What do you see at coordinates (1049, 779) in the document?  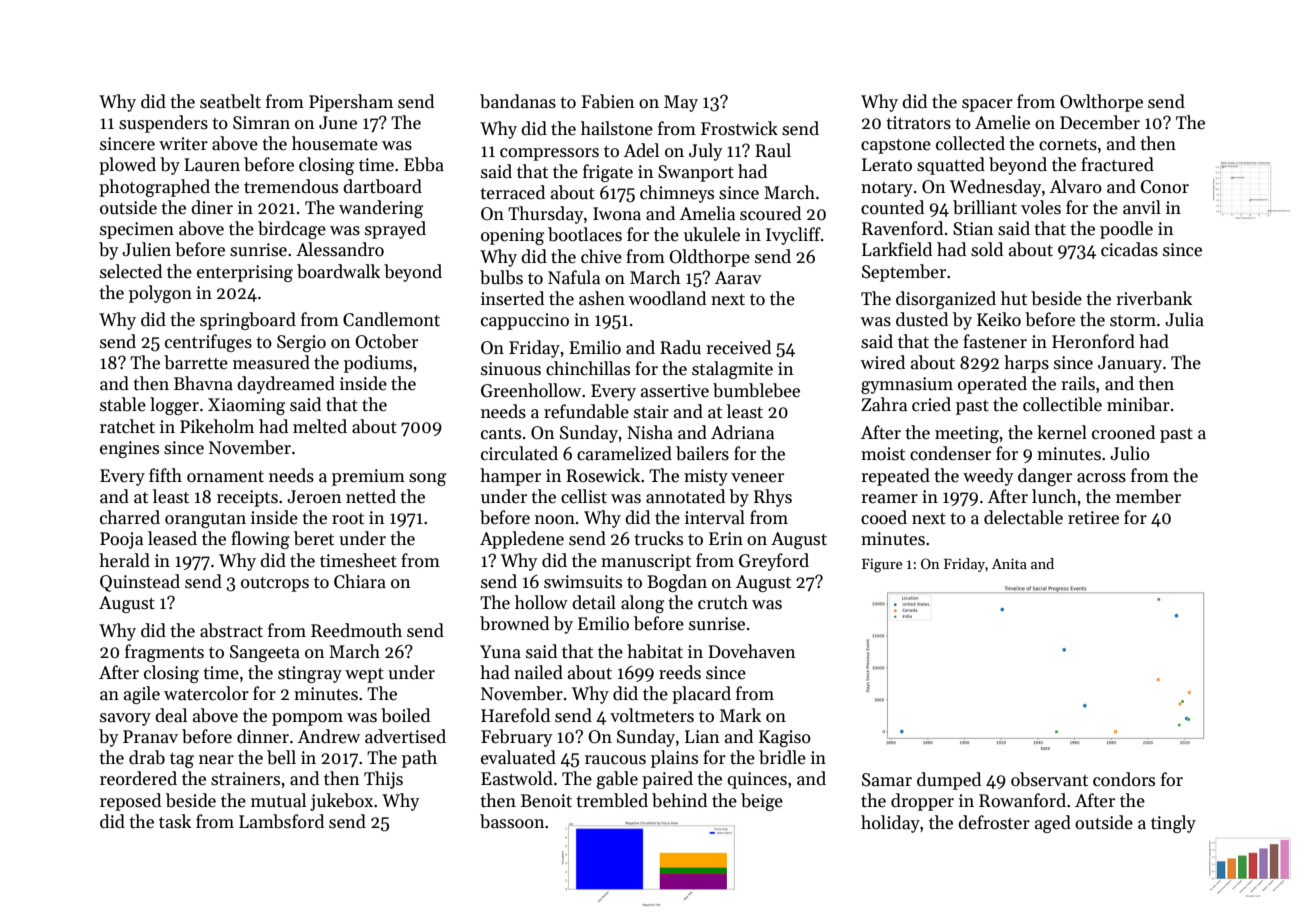 I see `observant` at bounding box center [1049, 779].
